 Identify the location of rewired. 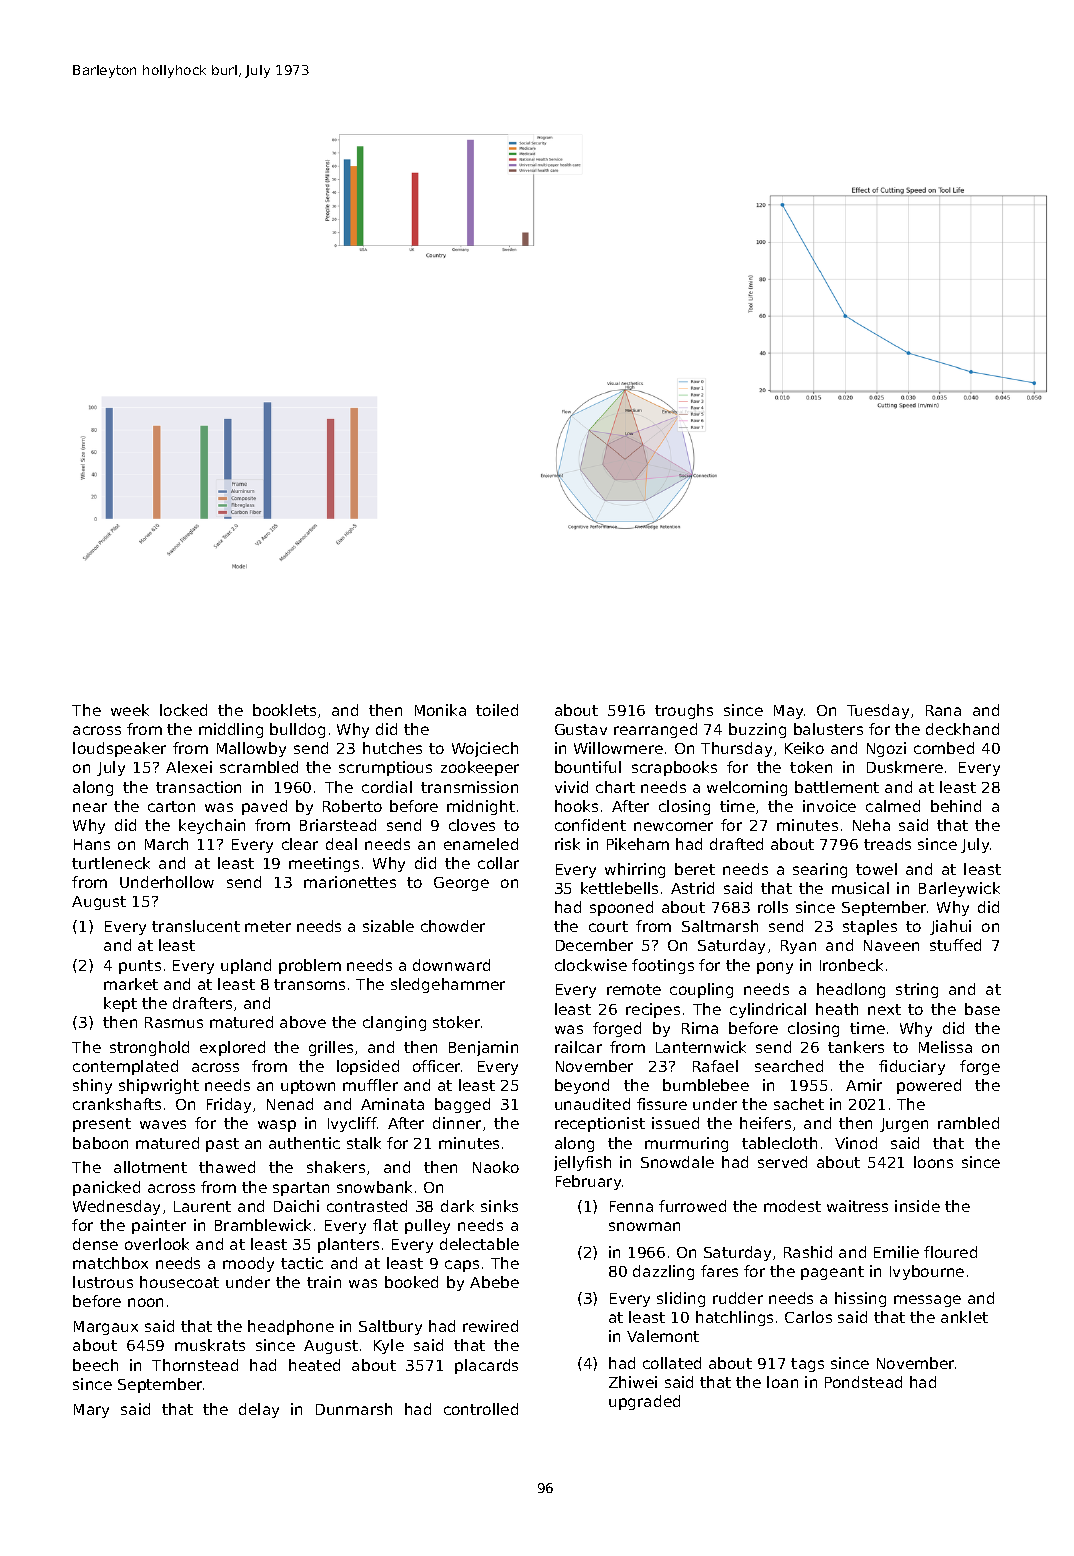
(490, 1326).
